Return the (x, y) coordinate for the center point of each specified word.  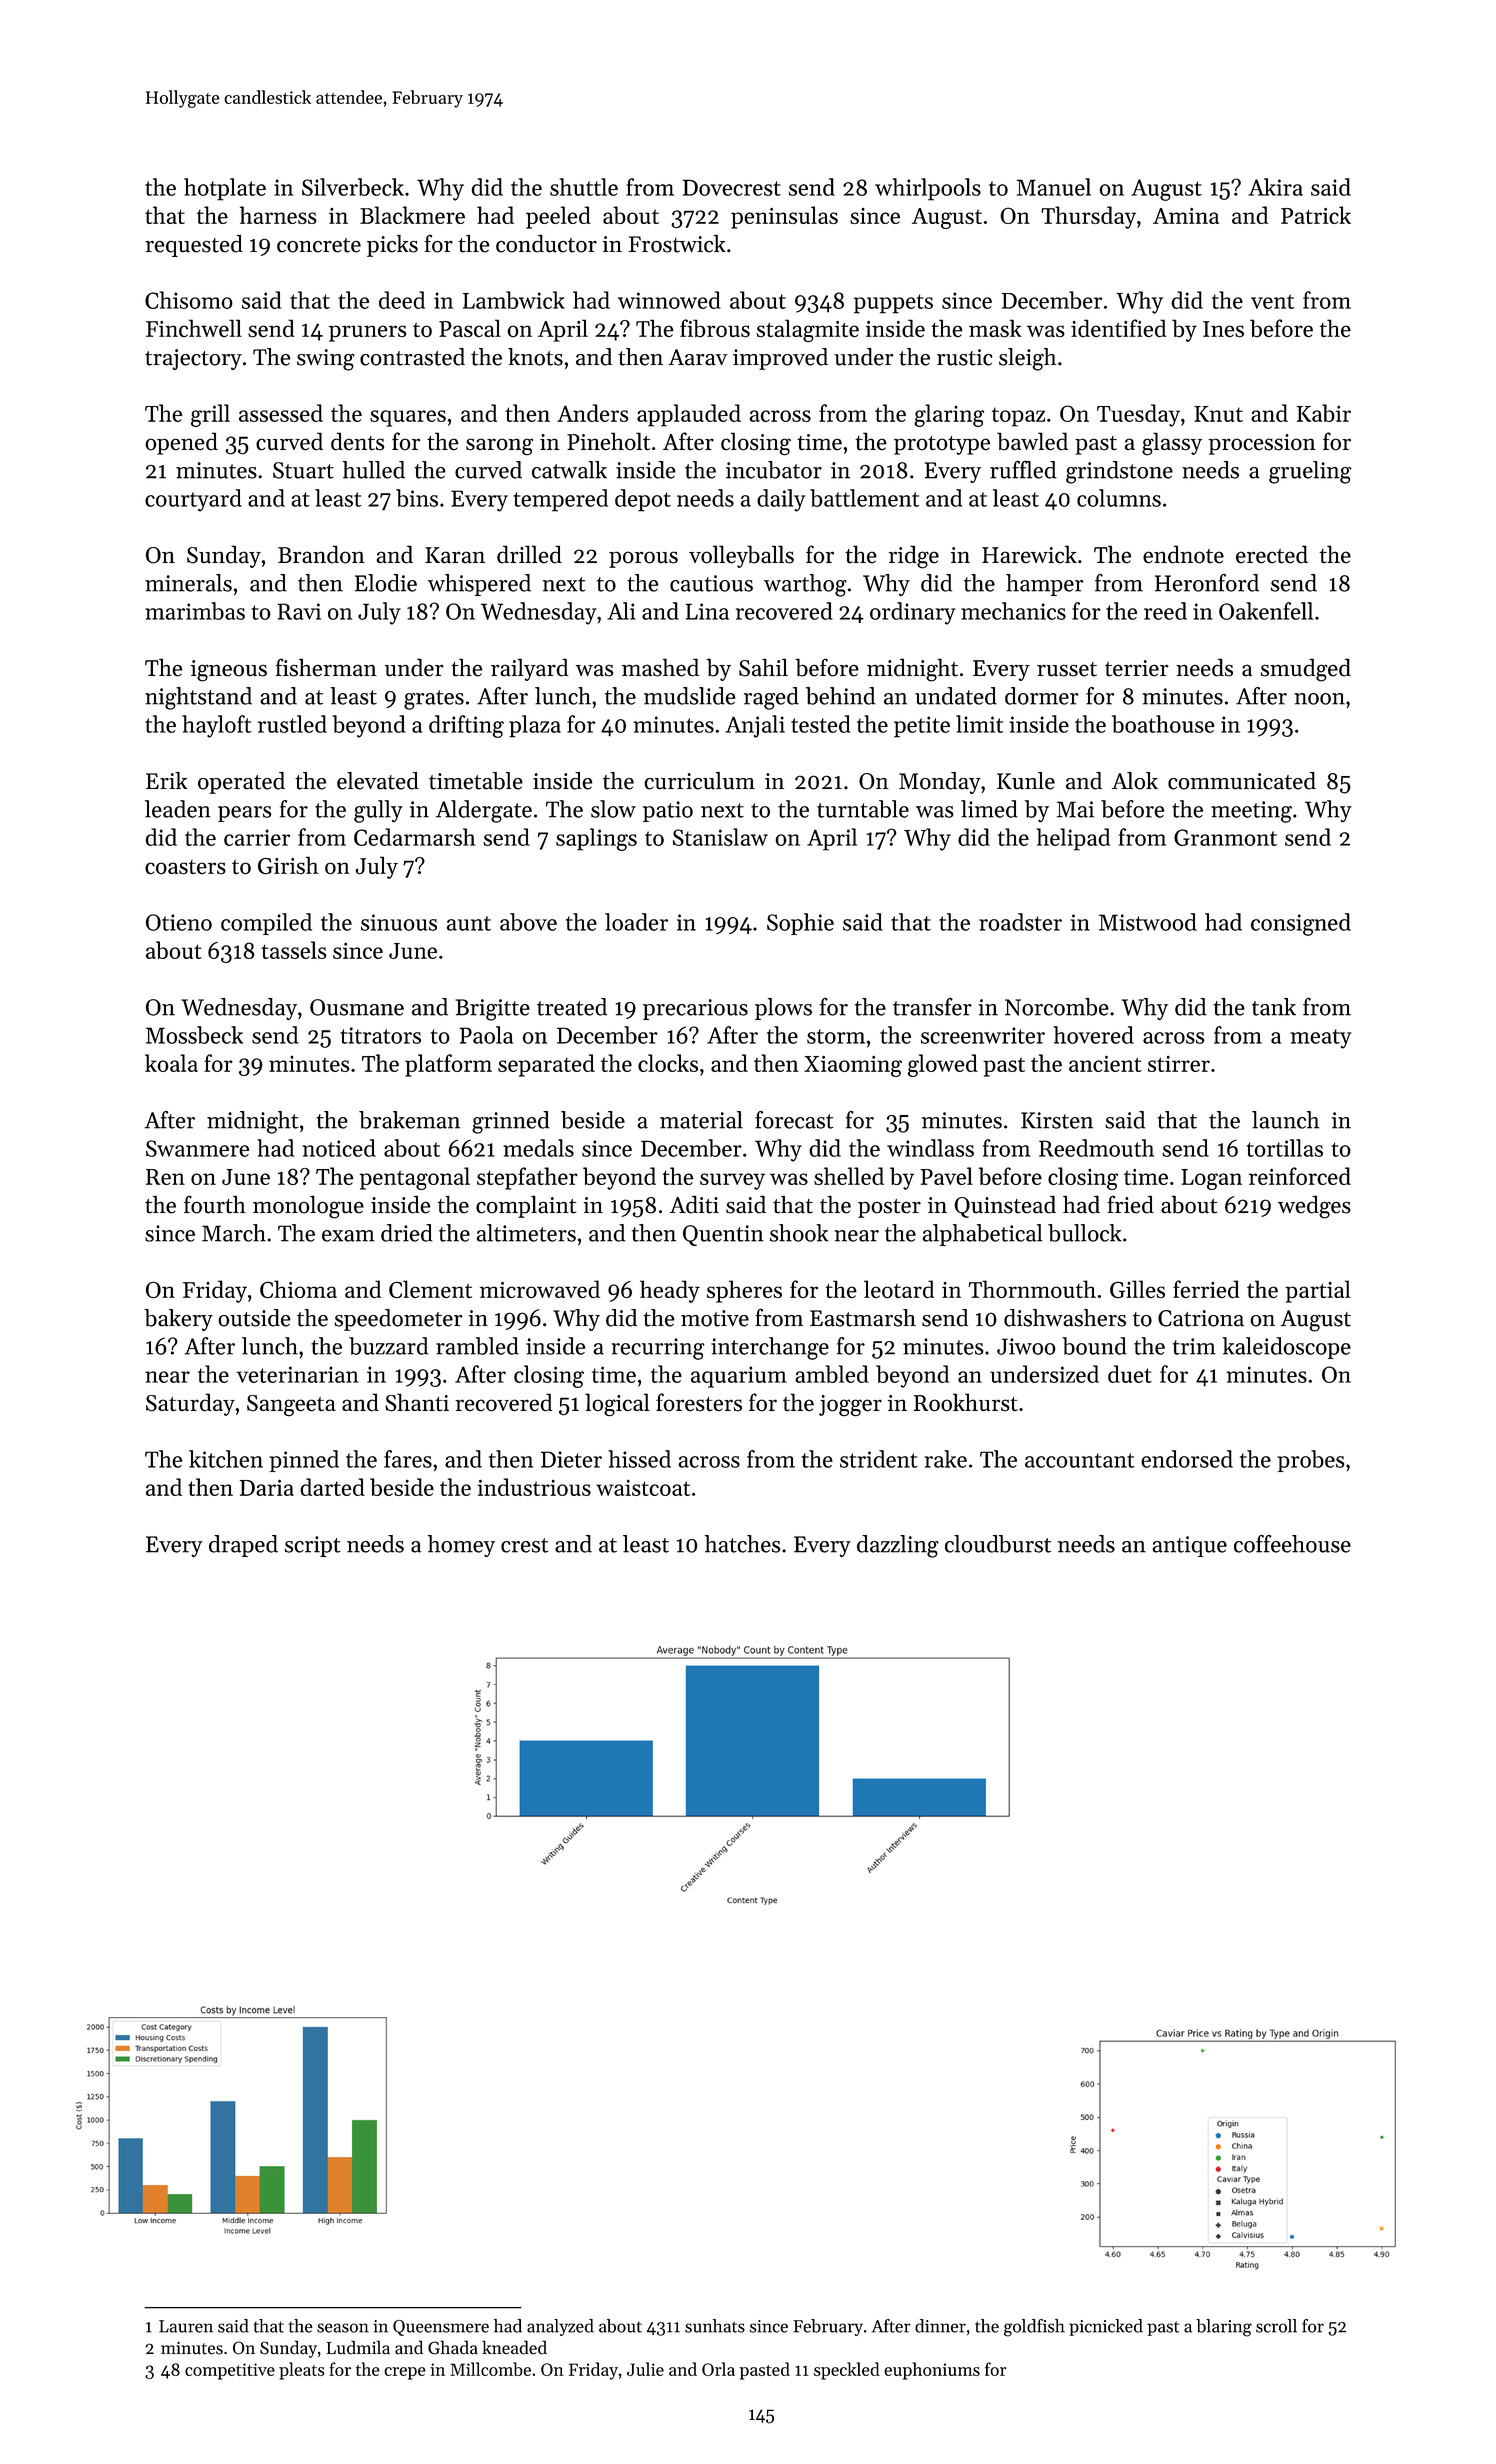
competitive (230, 2371)
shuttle (584, 187)
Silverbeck (353, 187)
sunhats (715, 2326)
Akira (1275, 187)
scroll (1276, 2326)
